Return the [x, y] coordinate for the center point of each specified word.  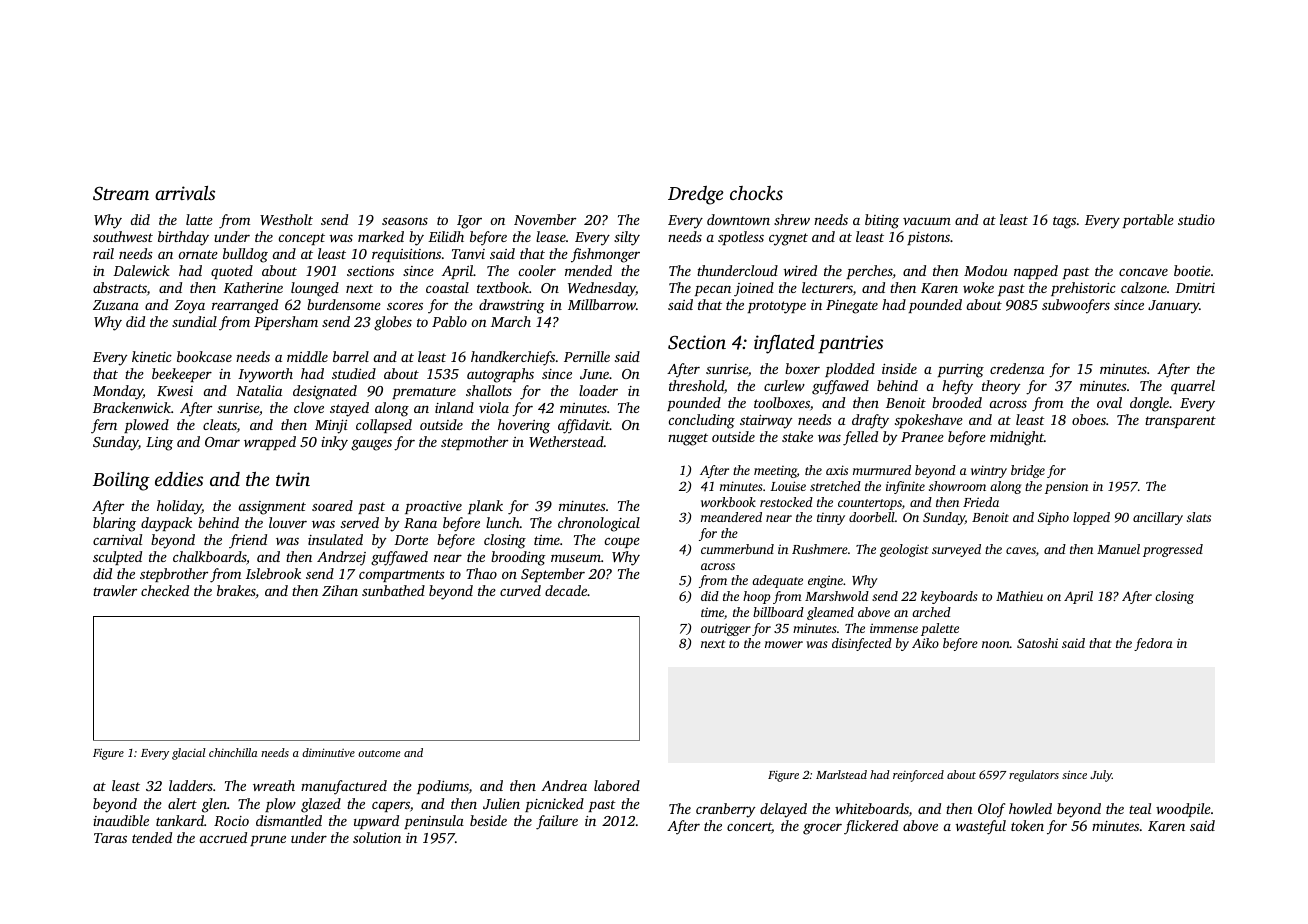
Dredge [696, 195]
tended [152, 837]
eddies [179, 479]
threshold [696, 385]
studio [1196, 219]
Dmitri [1195, 288]
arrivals [185, 193]
